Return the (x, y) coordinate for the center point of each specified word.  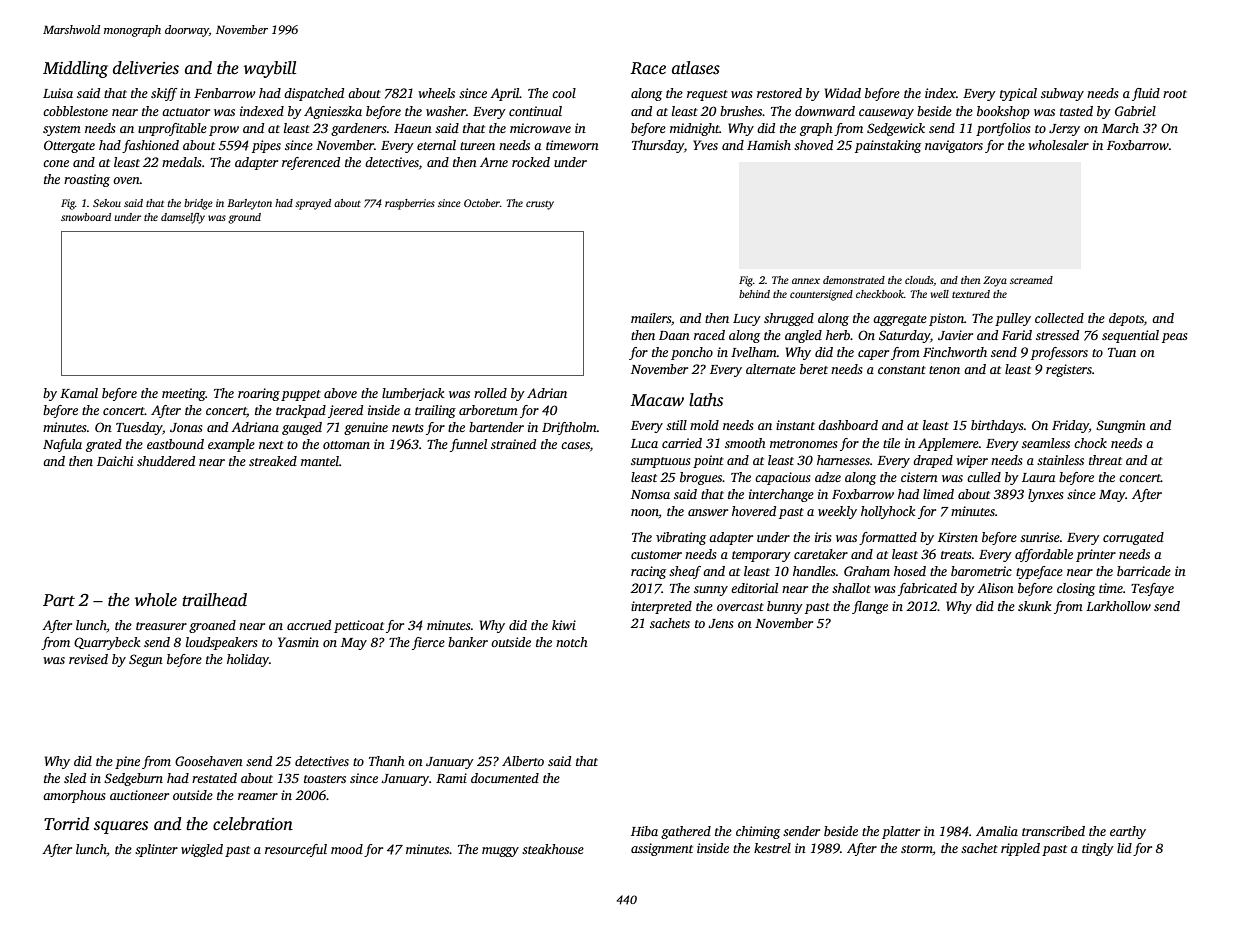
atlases (696, 68)
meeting (184, 394)
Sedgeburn (133, 779)
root (1175, 94)
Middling (75, 69)
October (482, 203)
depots (1126, 319)
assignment (662, 849)
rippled (1020, 849)
